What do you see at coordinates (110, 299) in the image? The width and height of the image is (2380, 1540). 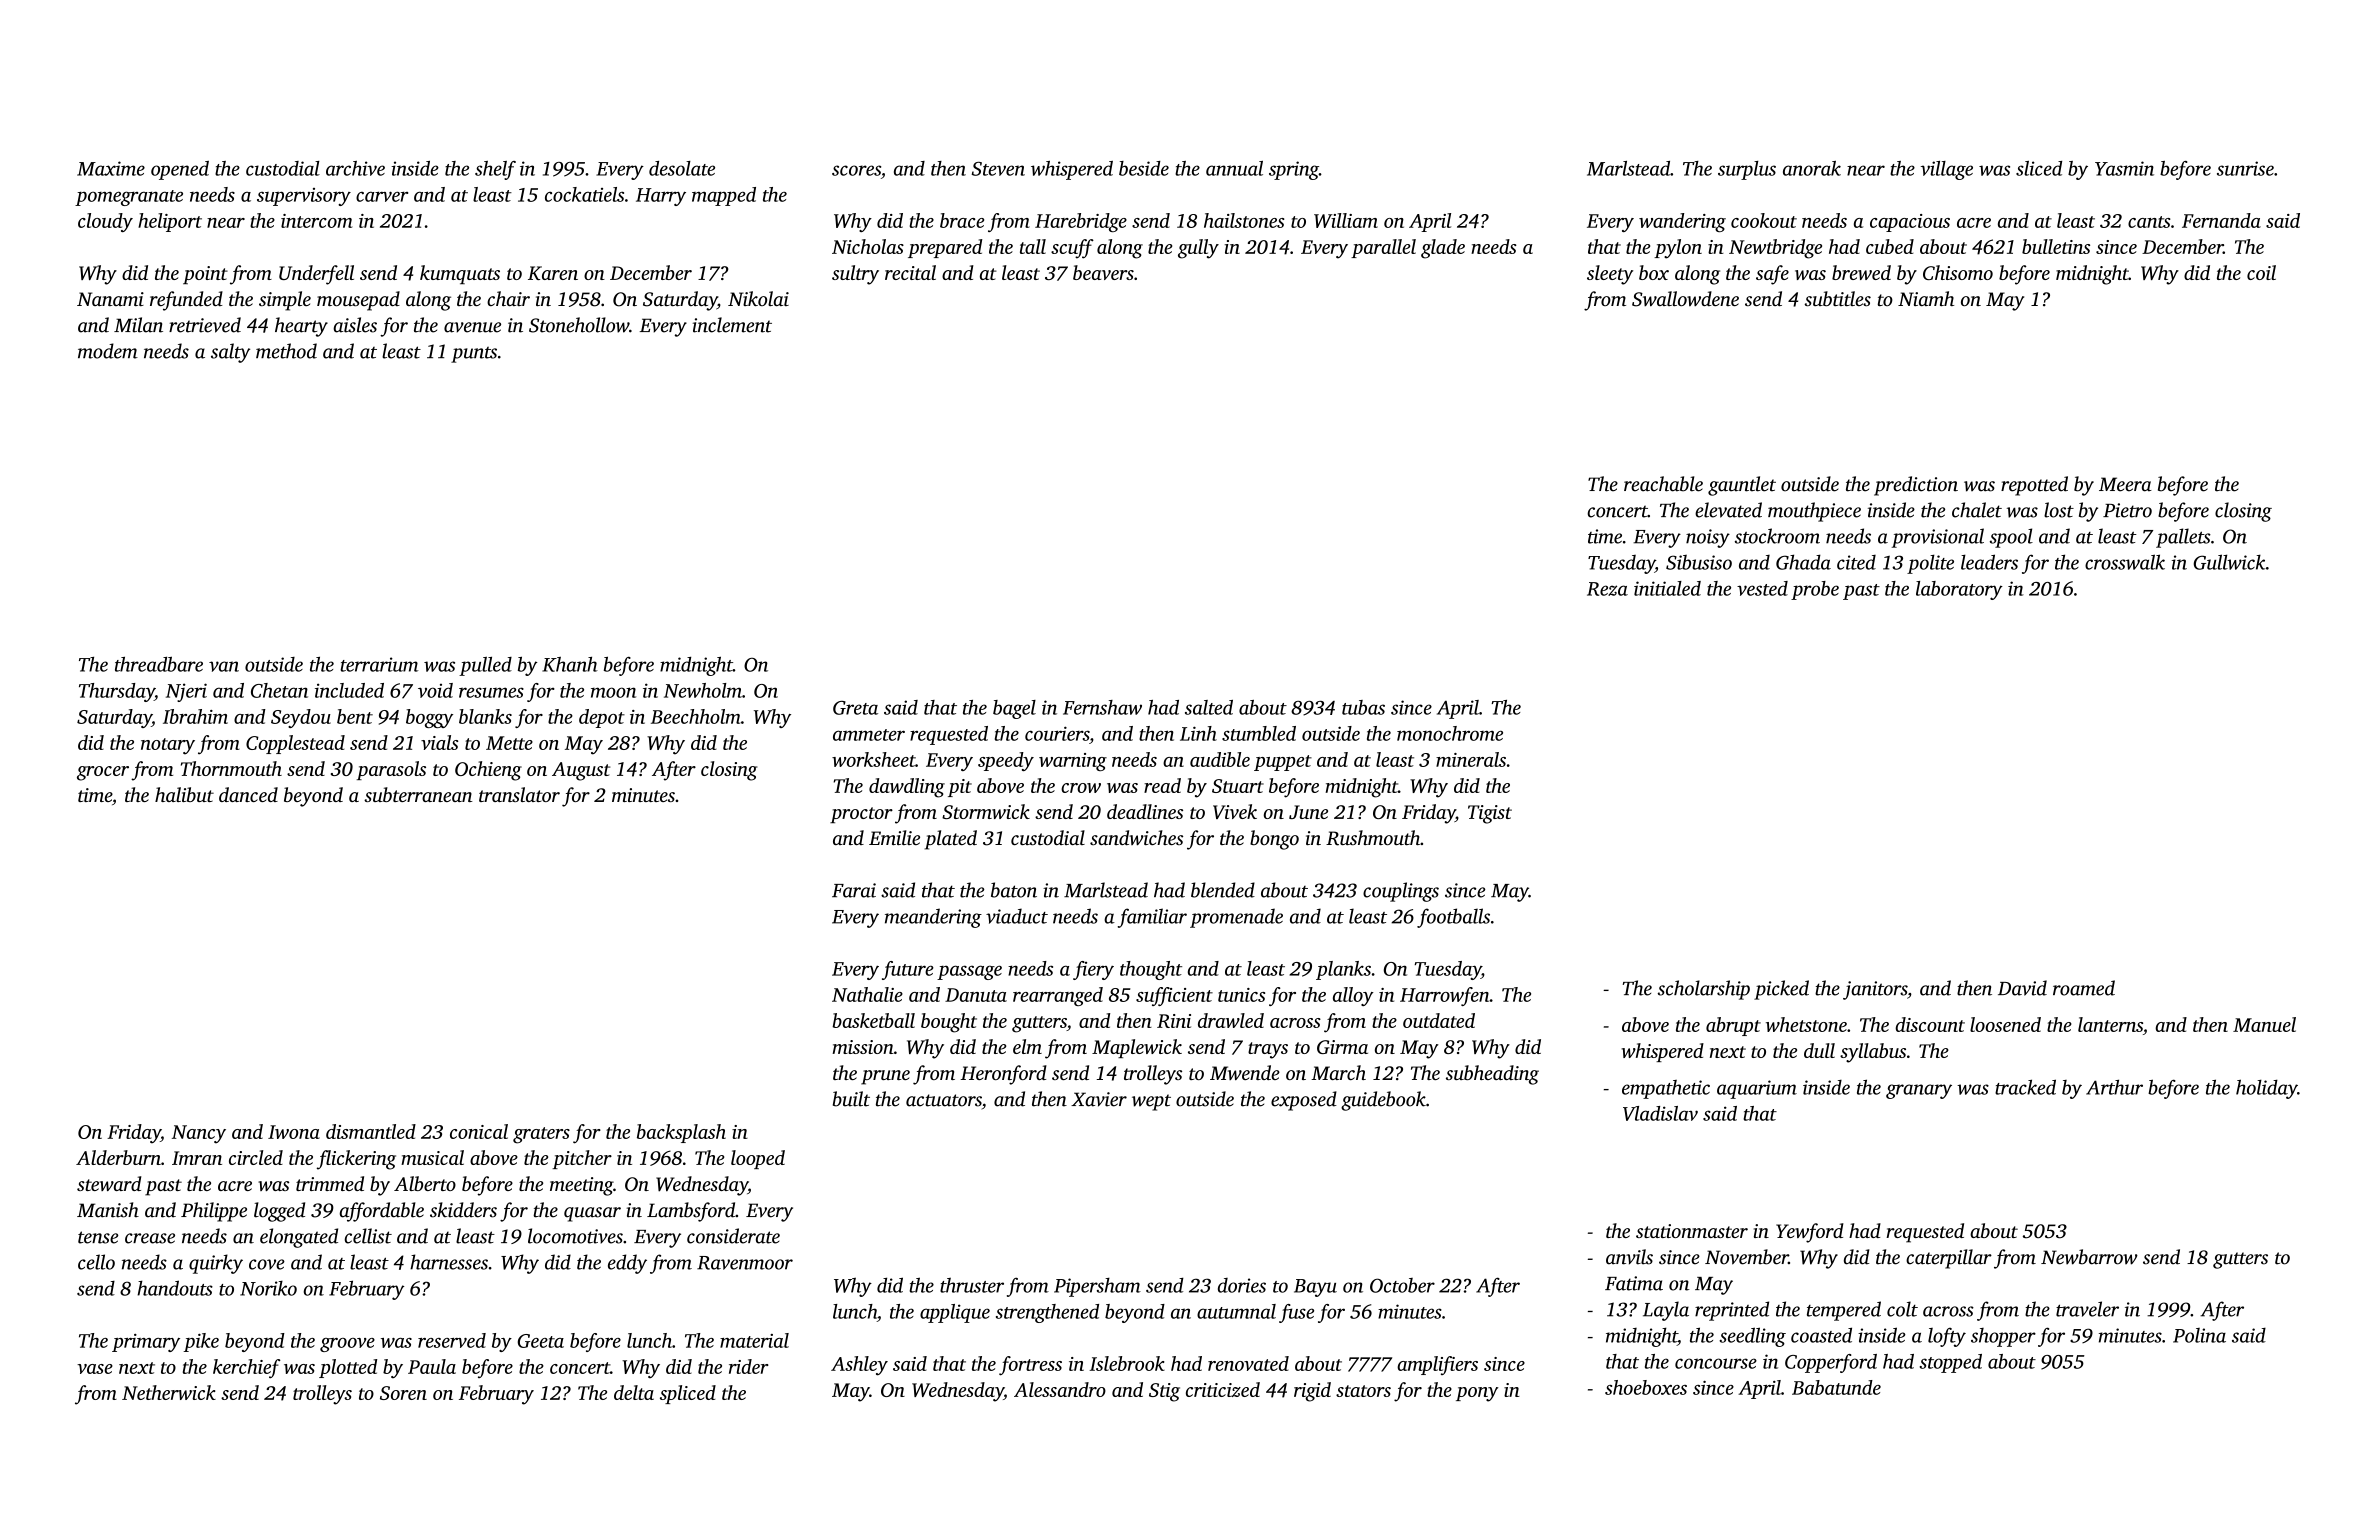 I see `Nanami` at bounding box center [110, 299].
